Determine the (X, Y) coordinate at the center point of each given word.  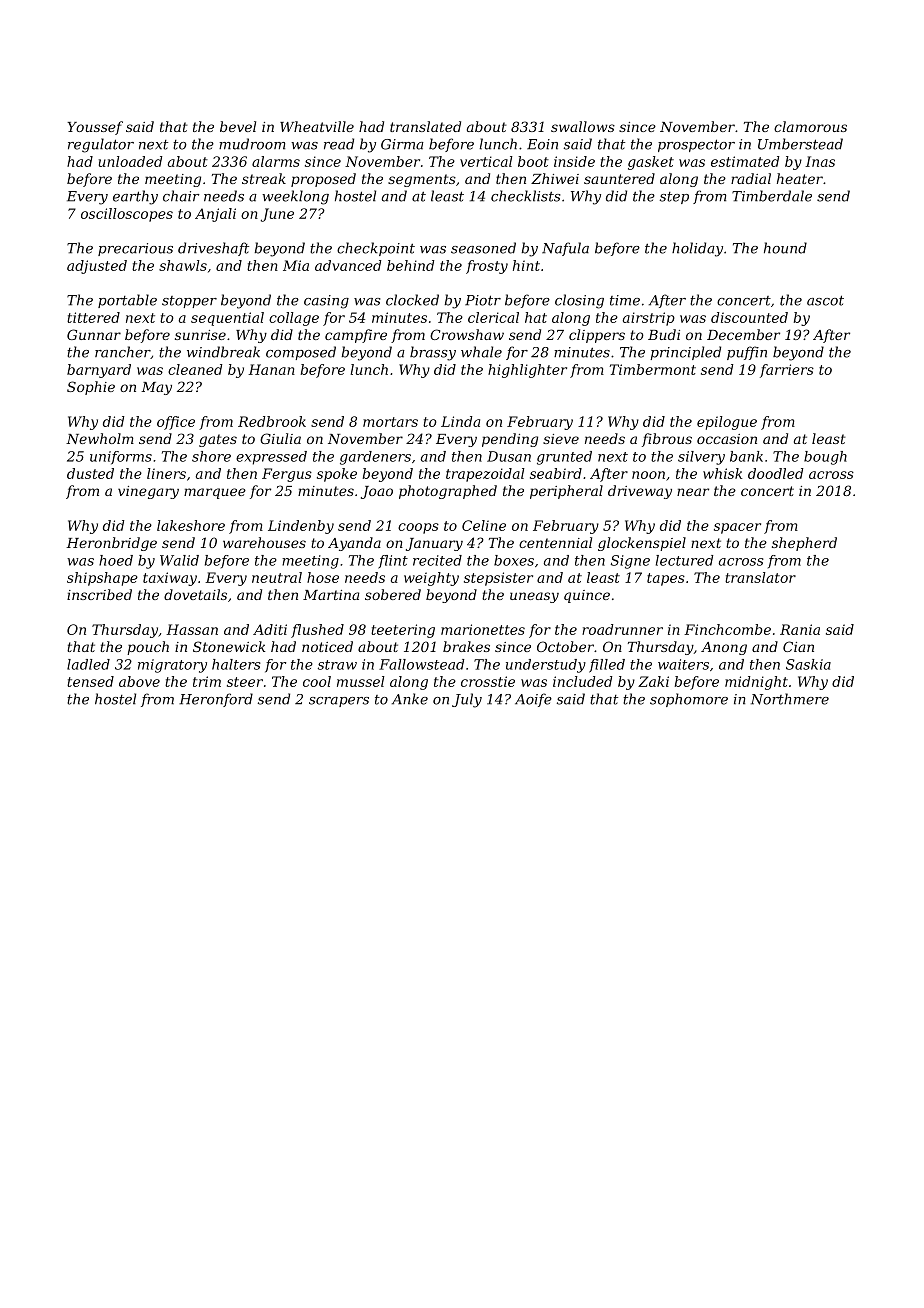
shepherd (804, 544)
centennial (555, 542)
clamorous (810, 126)
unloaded (131, 161)
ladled (88, 664)
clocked (412, 300)
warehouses (264, 542)
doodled (776, 473)
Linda (460, 421)
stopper (189, 302)
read (339, 144)
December (743, 334)
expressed (271, 458)
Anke (410, 699)
